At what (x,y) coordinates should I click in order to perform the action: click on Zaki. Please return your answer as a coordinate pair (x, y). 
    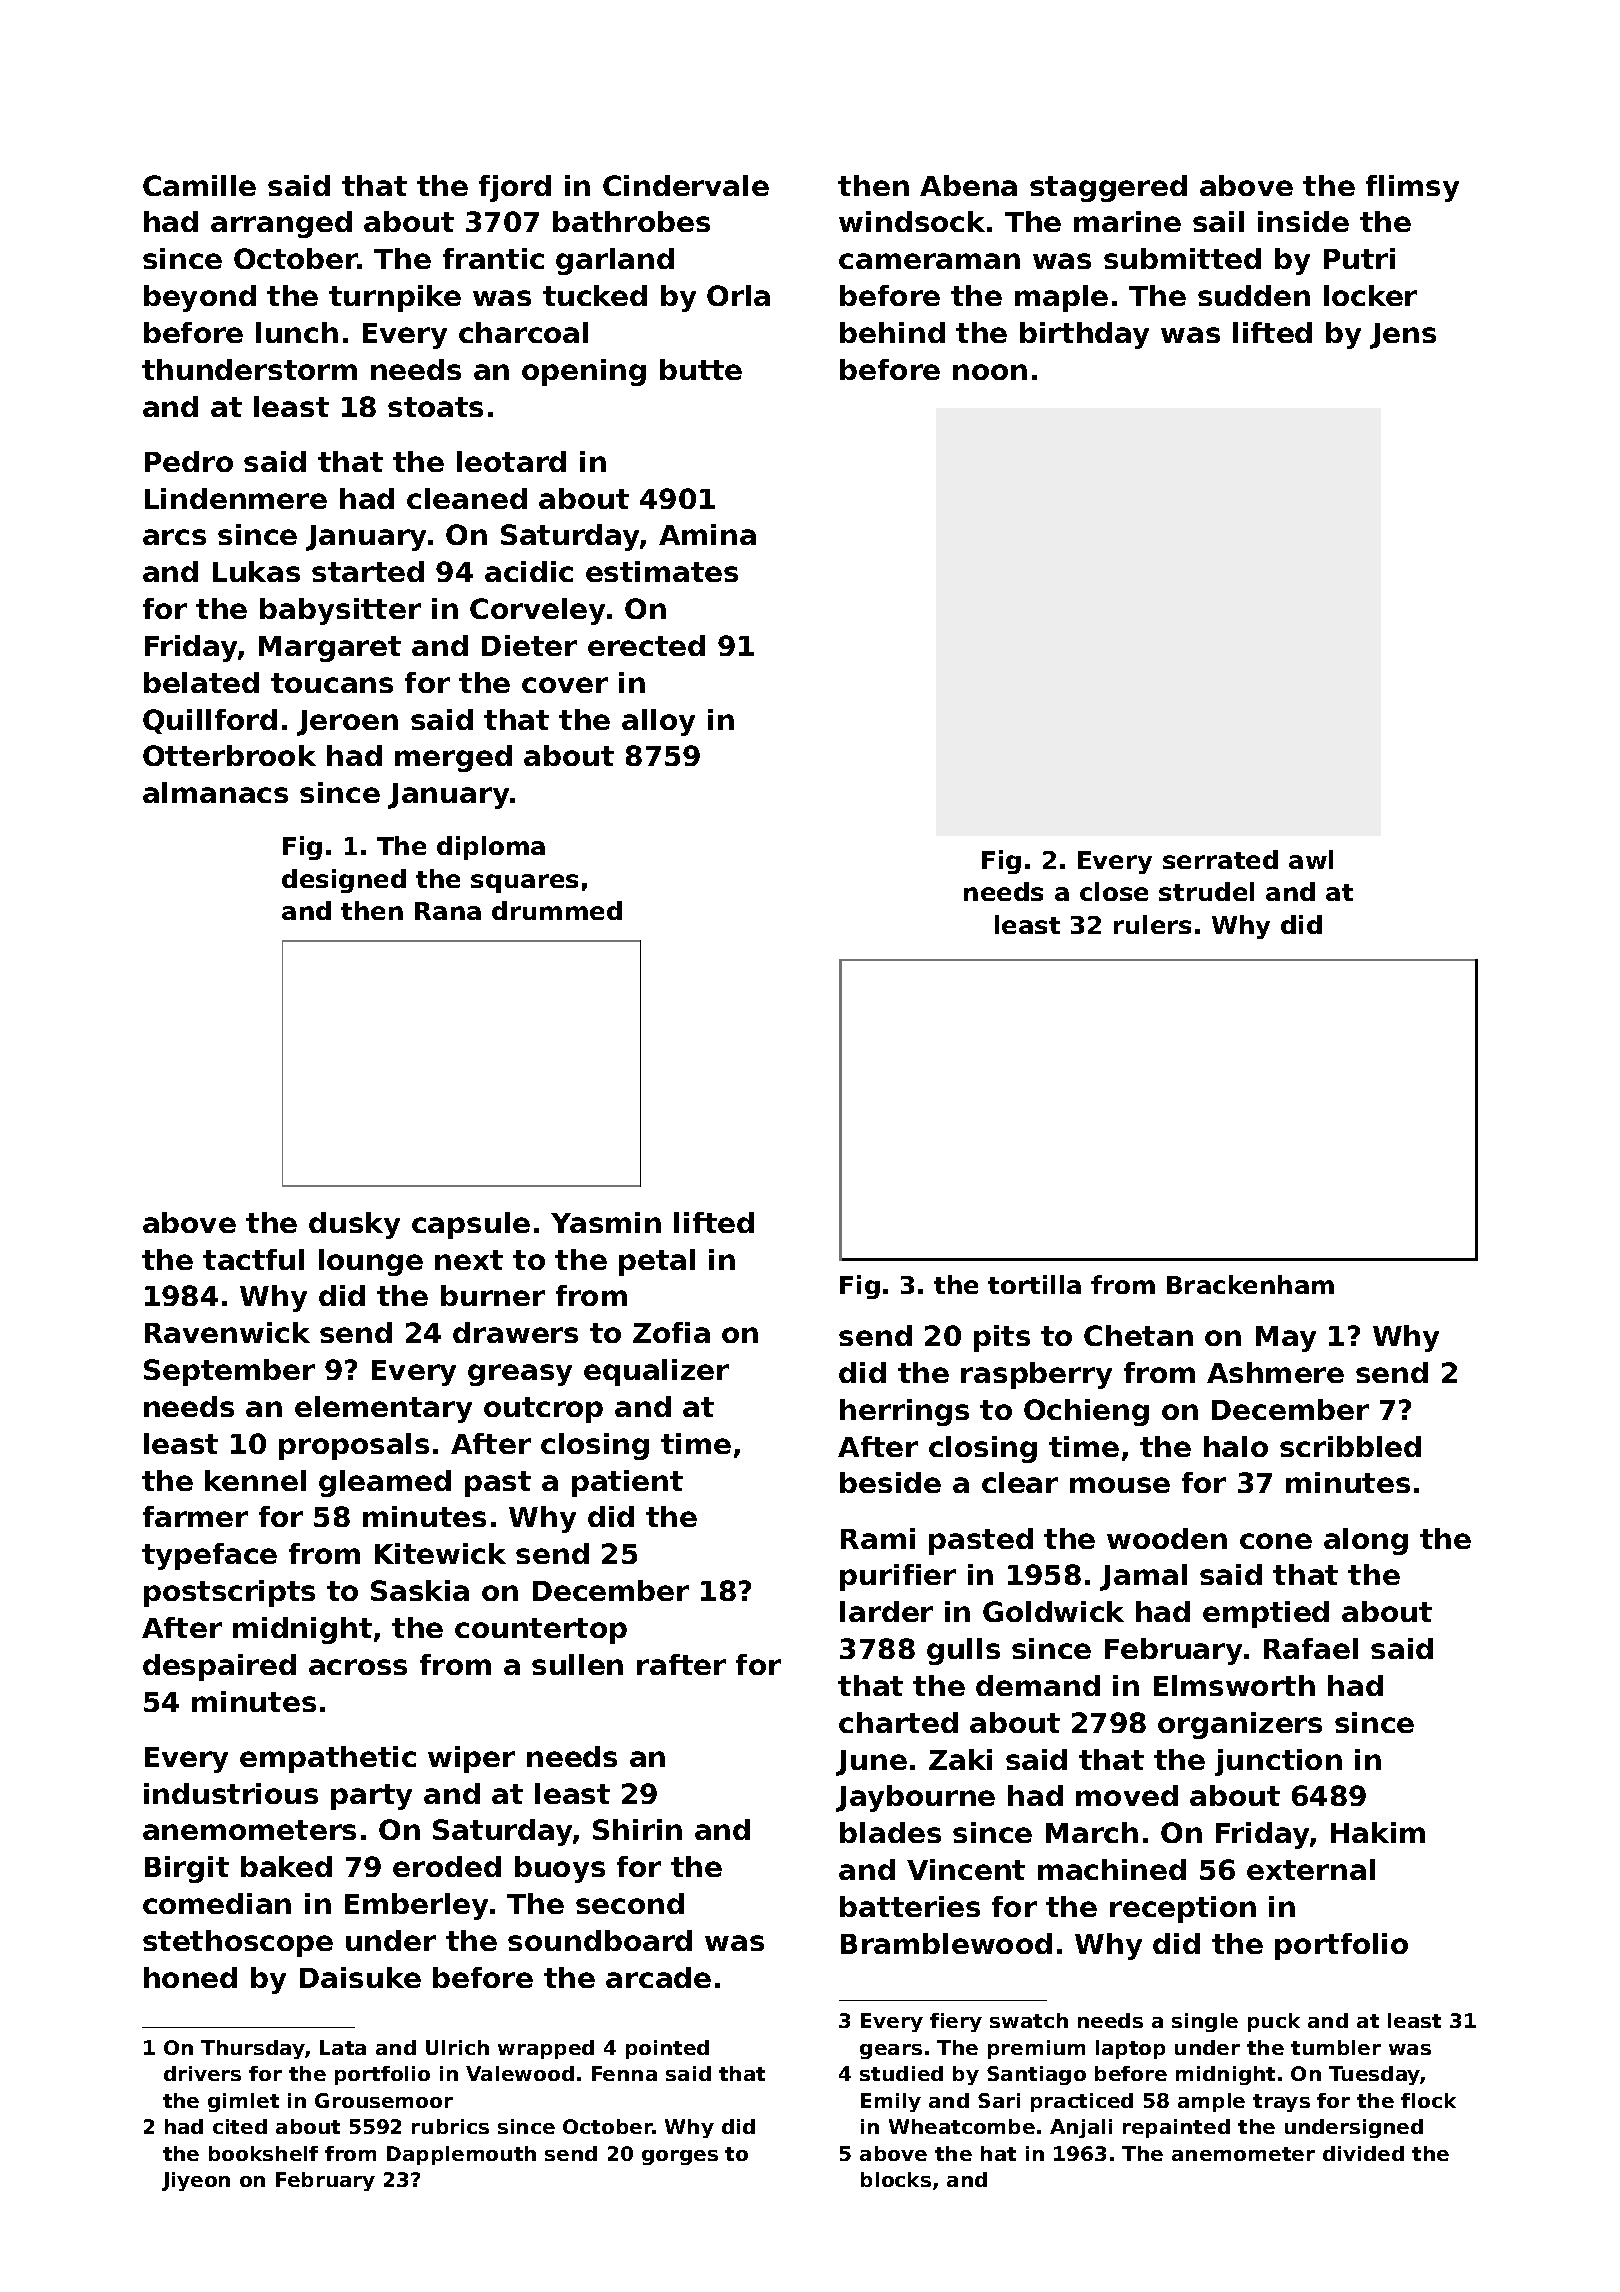
    Looking at the image, I should click on (960, 1759).
